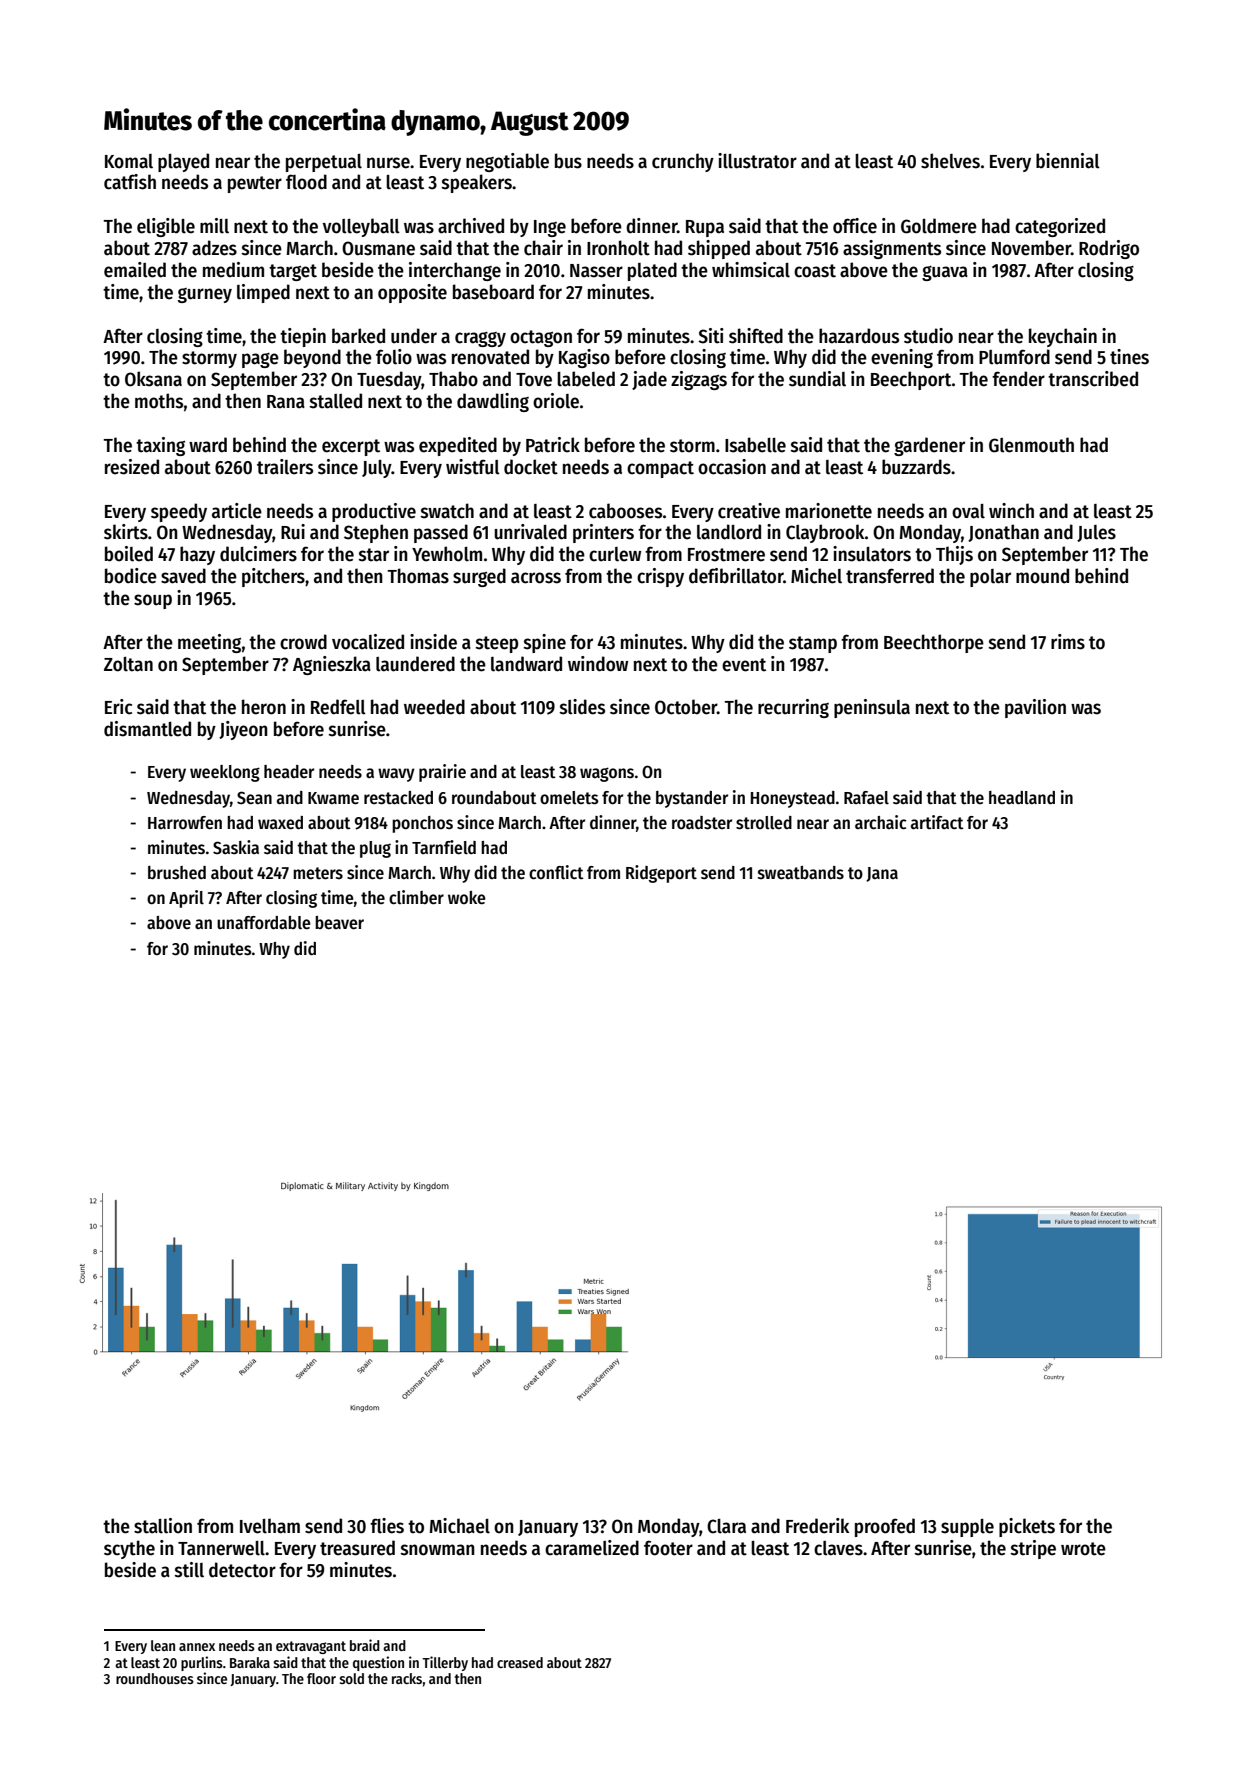  What do you see at coordinates (1096, 533) in the screenshot?
I see `Jules` at bounding box center [1096, 533].
